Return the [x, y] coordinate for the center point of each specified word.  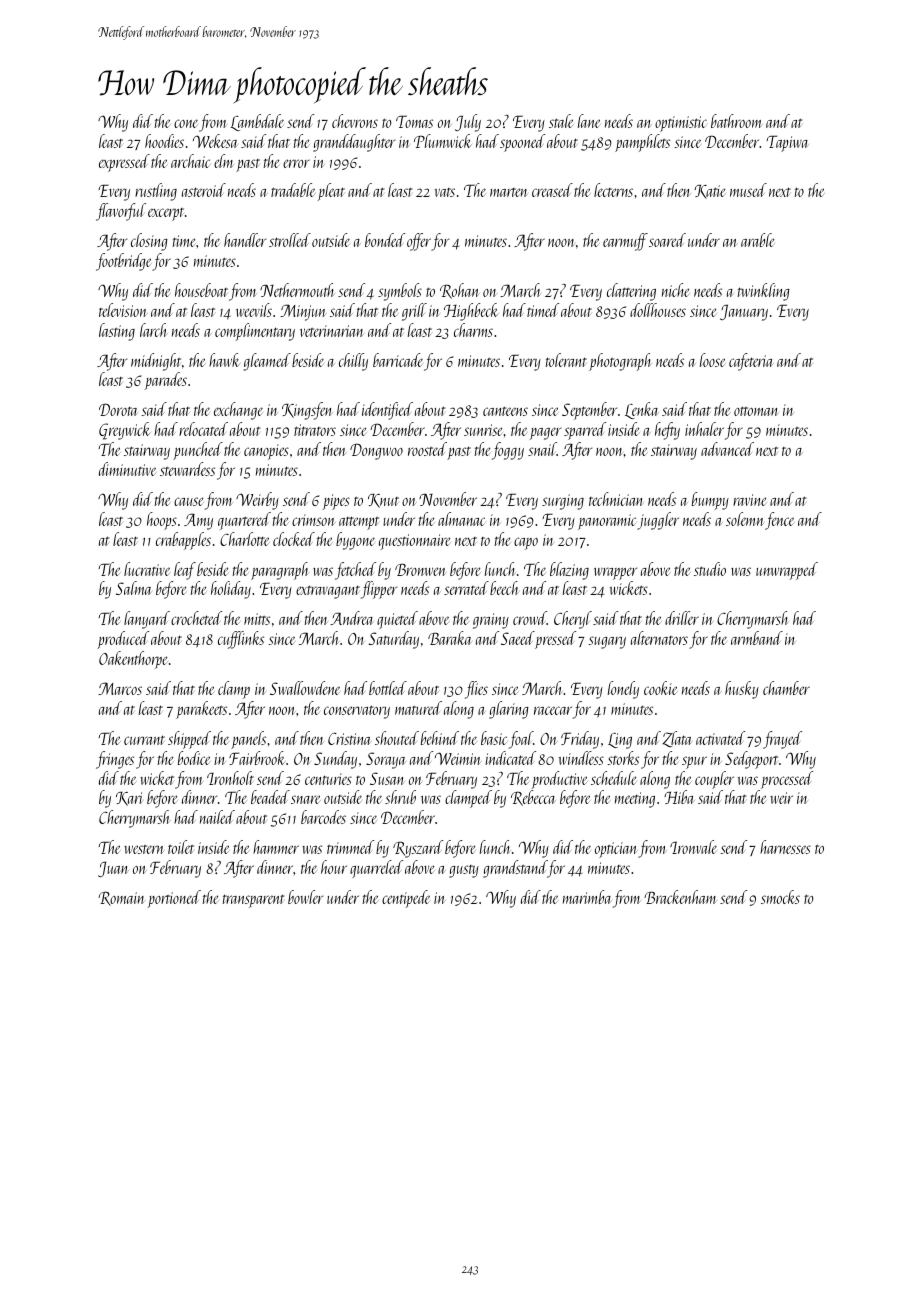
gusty [464, 871]
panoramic [608, 522]
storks [623, 758]
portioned [174, 899]
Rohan [460, 291]
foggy [508, 451]
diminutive [127, 469]
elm [223, 161]
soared [667, 240]
